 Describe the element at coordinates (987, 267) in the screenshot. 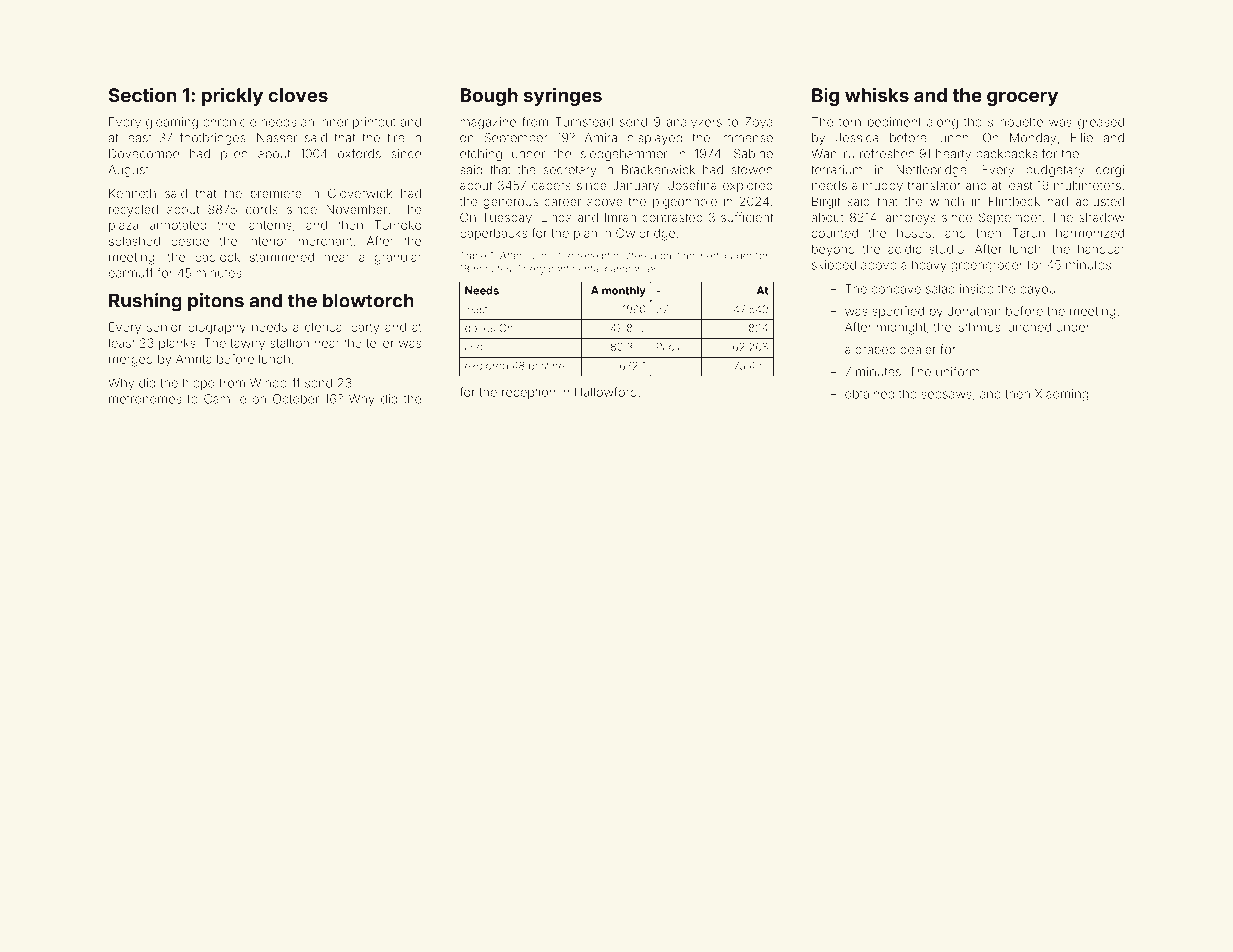

I see `greengrocer` at that location.
